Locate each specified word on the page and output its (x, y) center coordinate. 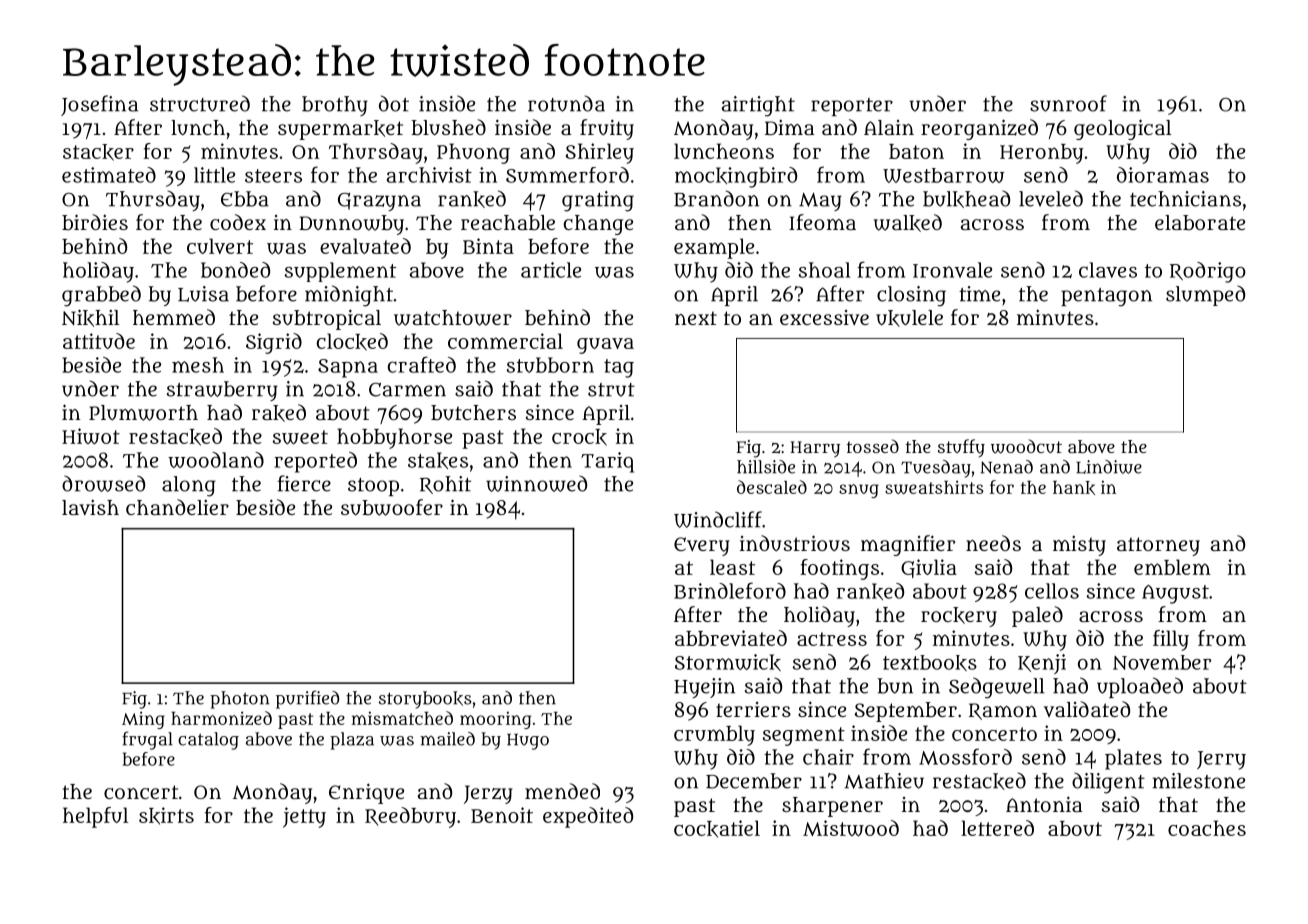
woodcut (1026, 446)
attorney (1158, 546)
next (696, 318)
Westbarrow (943, 175)
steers (273, 176)
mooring (495, 720)
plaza (352, 741)
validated (1087, 709)
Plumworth (143, 413)
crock (579, 437)
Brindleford (730, 590)
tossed (873, 446)
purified (307, 699)
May (820, 202)
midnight (349, 296)
